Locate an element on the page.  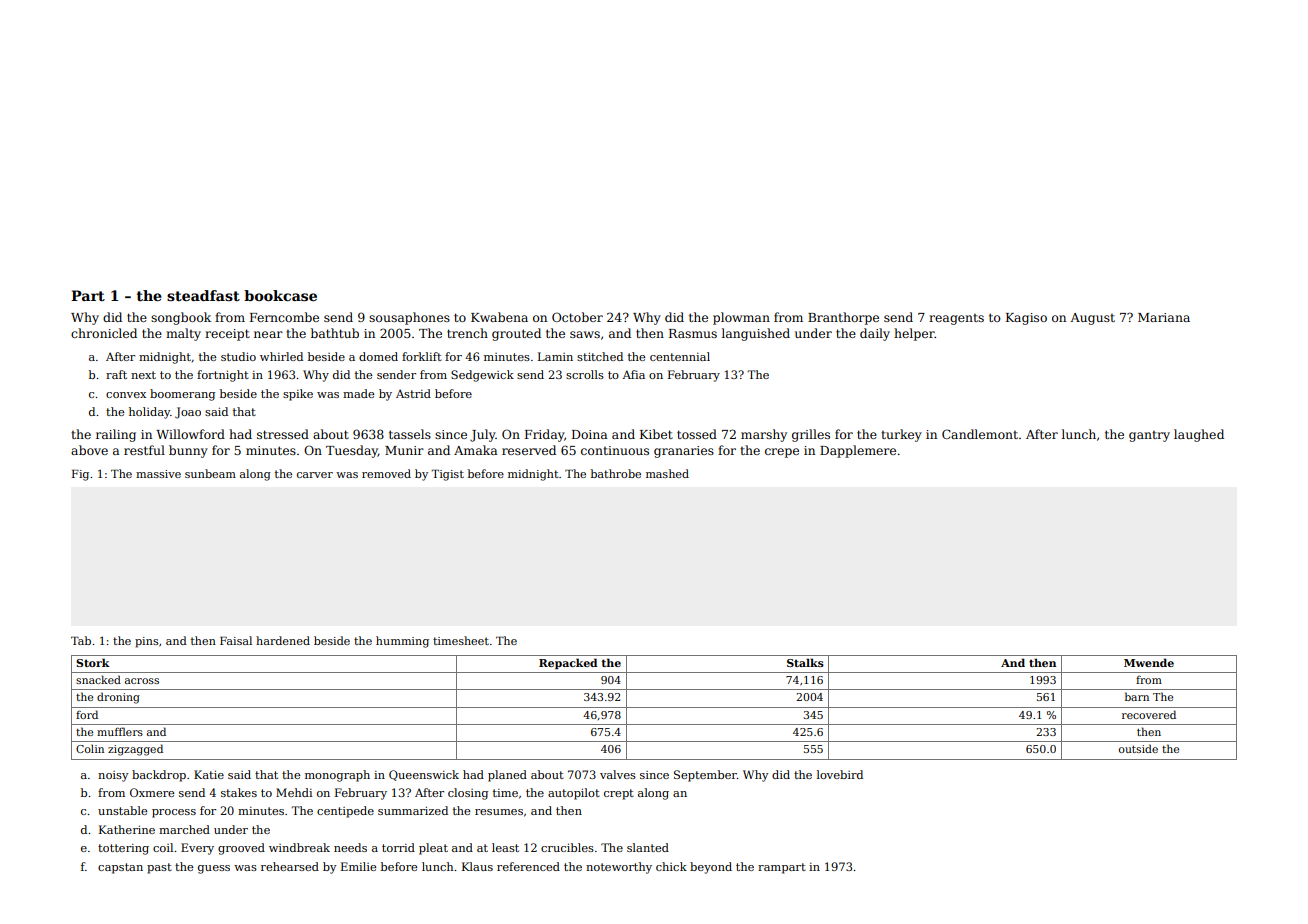
outside is located at coordinates (1138, 748).
